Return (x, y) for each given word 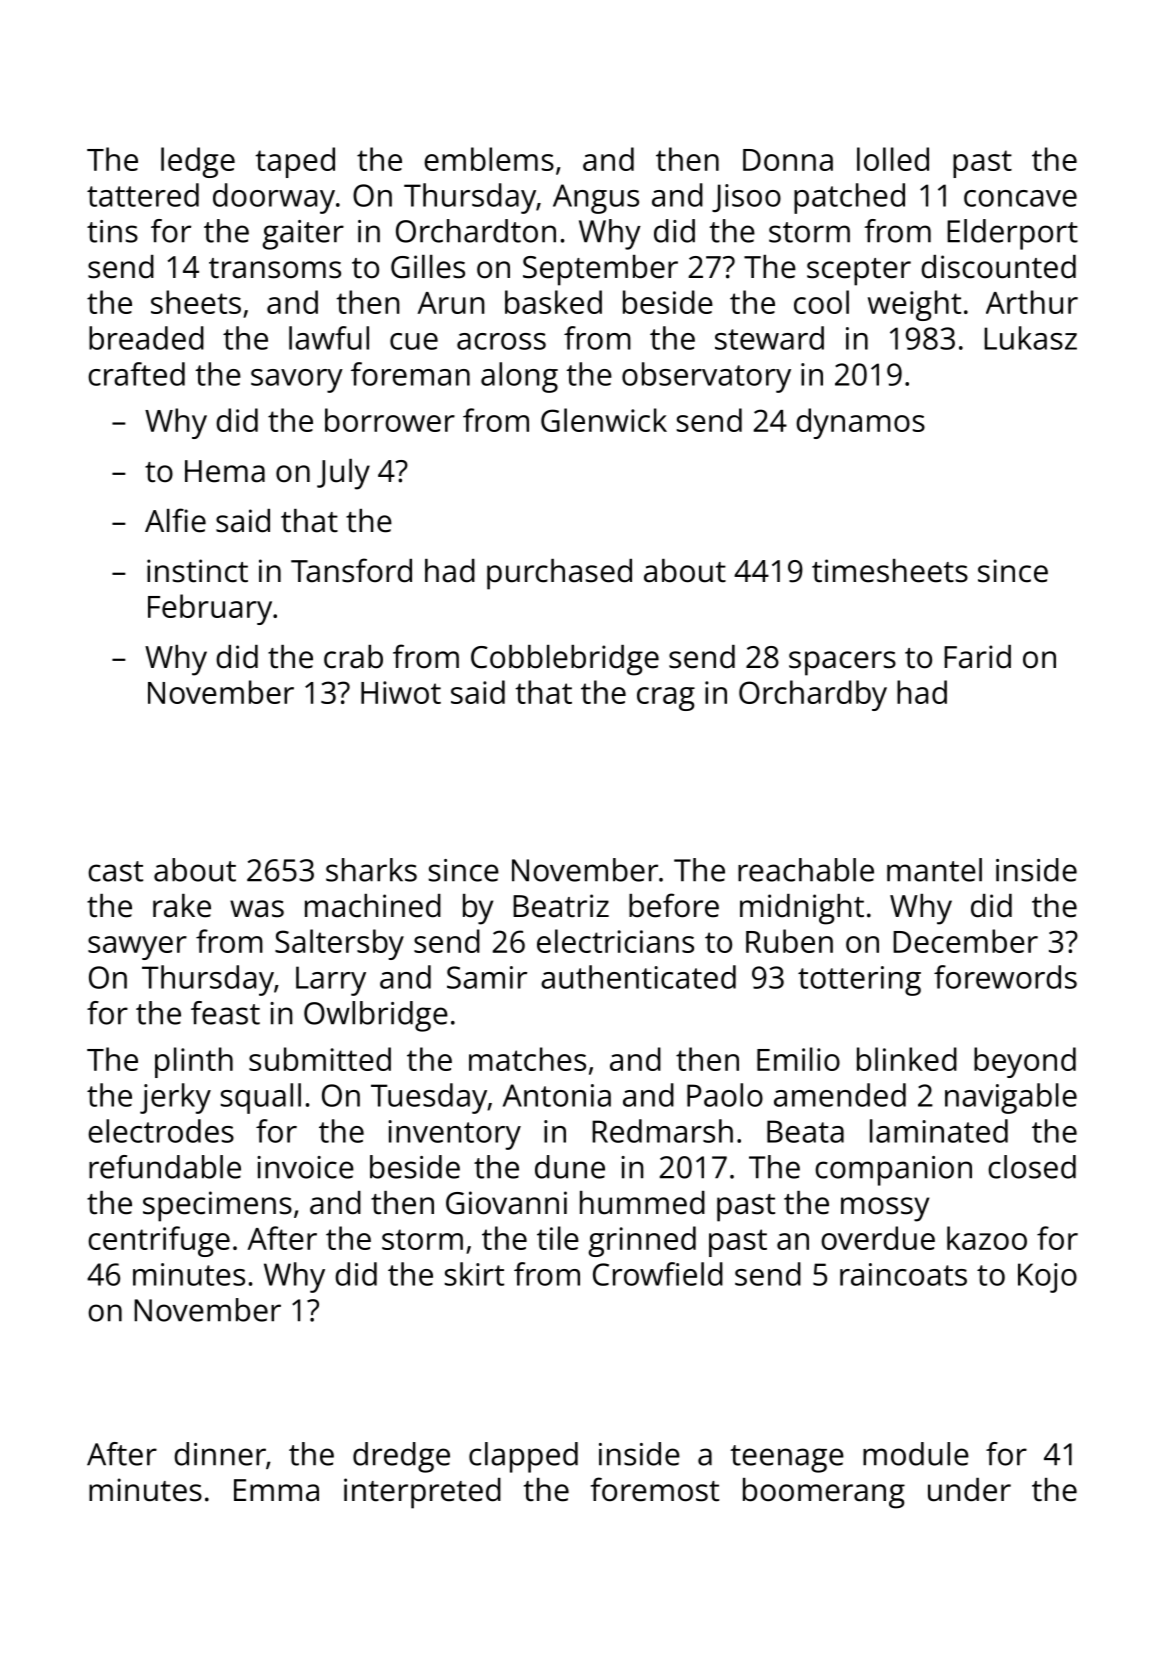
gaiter (303, 235)
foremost (655, 1489)
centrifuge (159, 1241)
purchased (559, 574)
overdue (878, 1238)
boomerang (824, 1493)
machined (373, 906)
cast (115, 871)
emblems (489, 159)
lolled (893, 159)
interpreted (422, 1493)
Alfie (175, 520)
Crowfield (658, 1274)
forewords (1005, 977)
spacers (842, 663)
